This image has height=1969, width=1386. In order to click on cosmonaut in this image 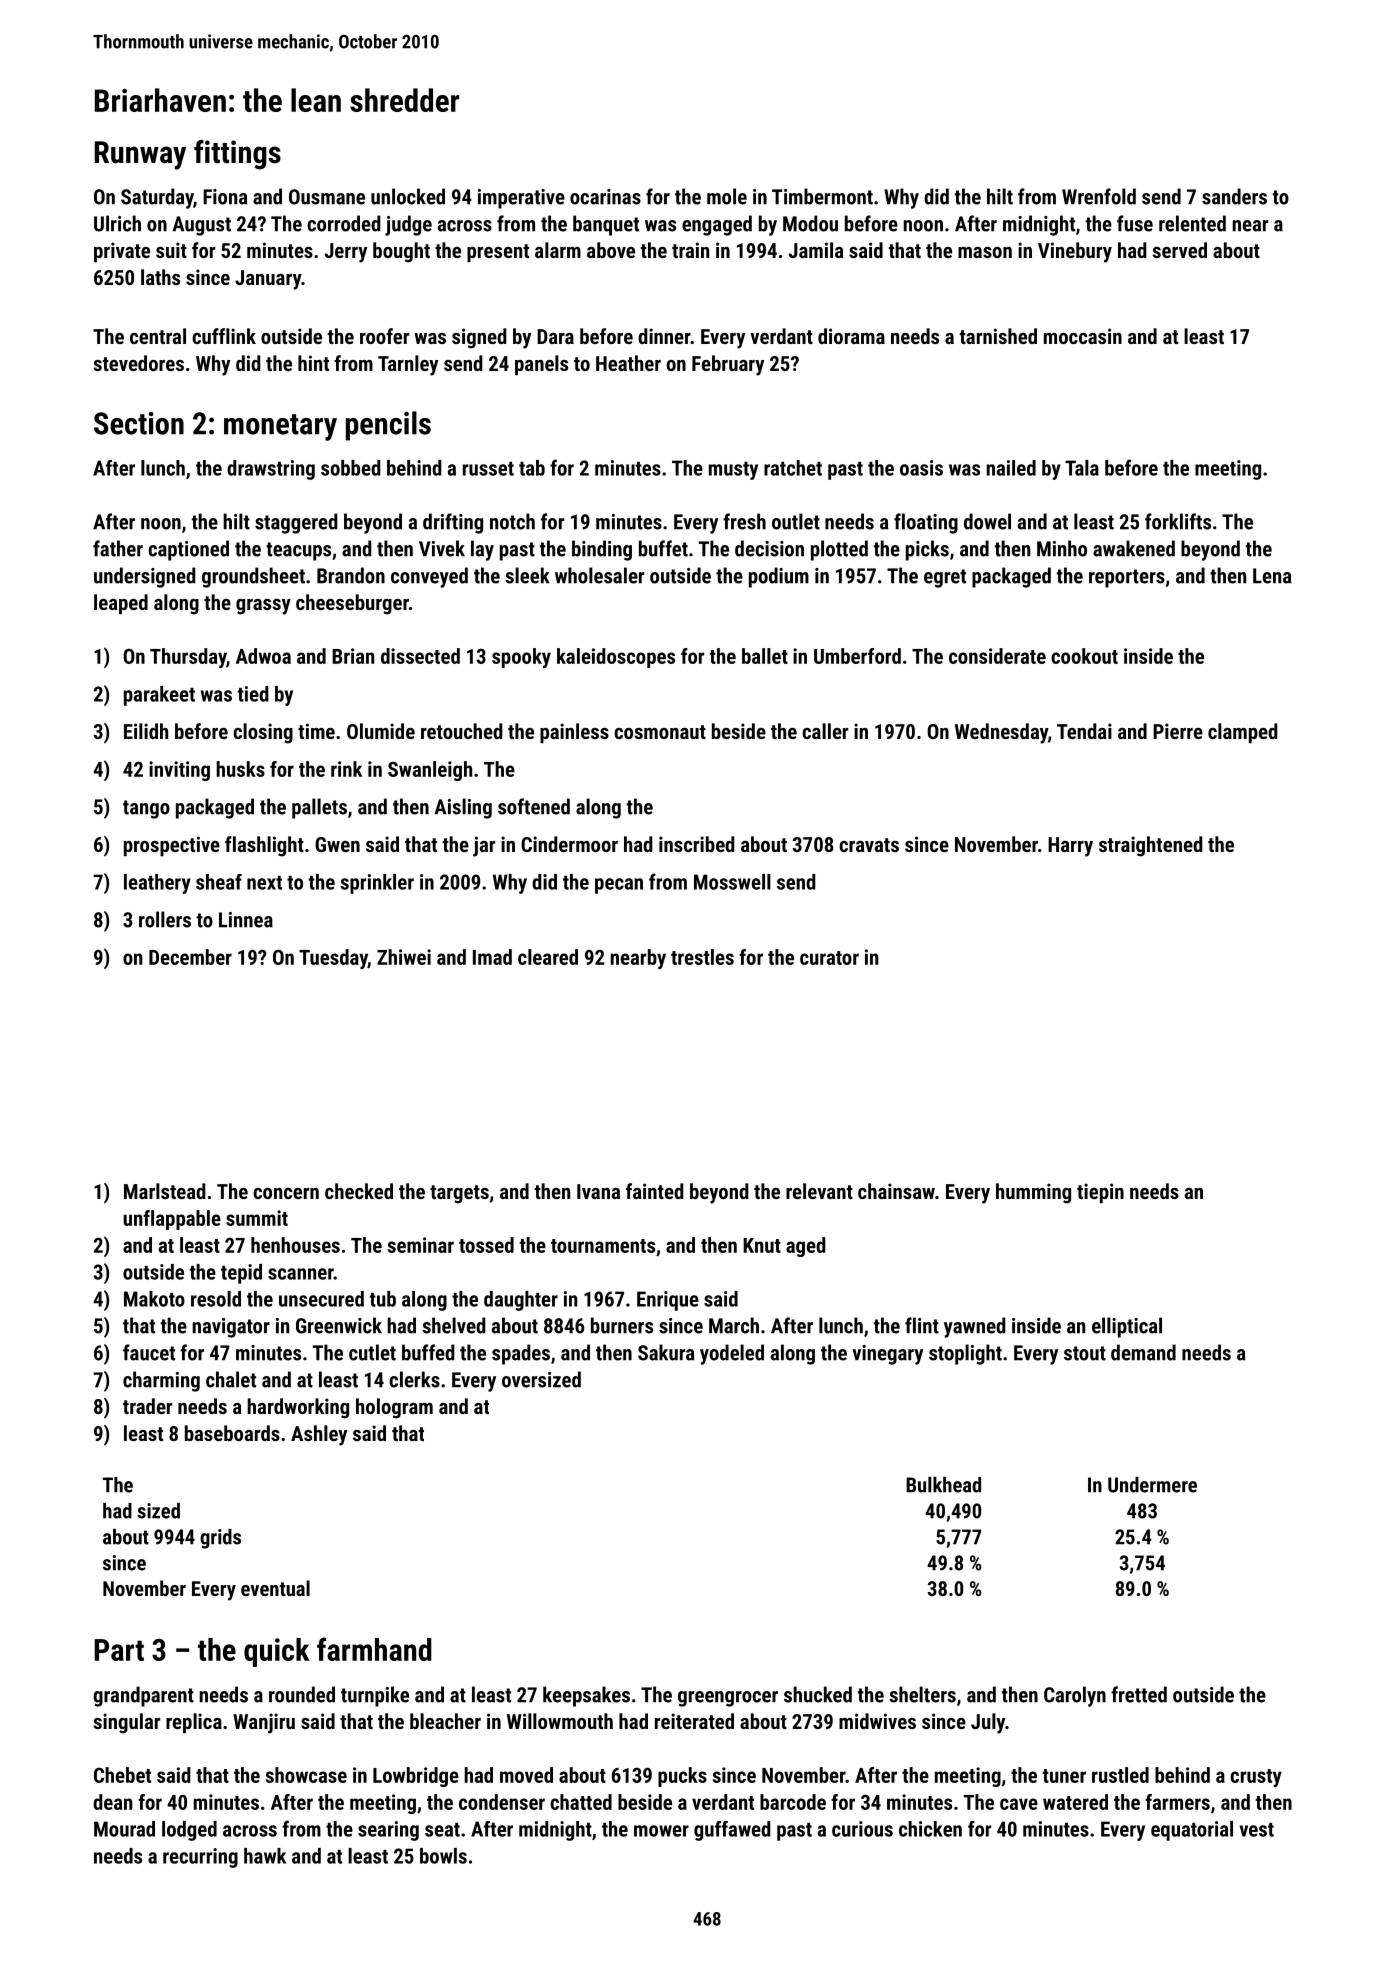, I will do `click(660, 732)`.
